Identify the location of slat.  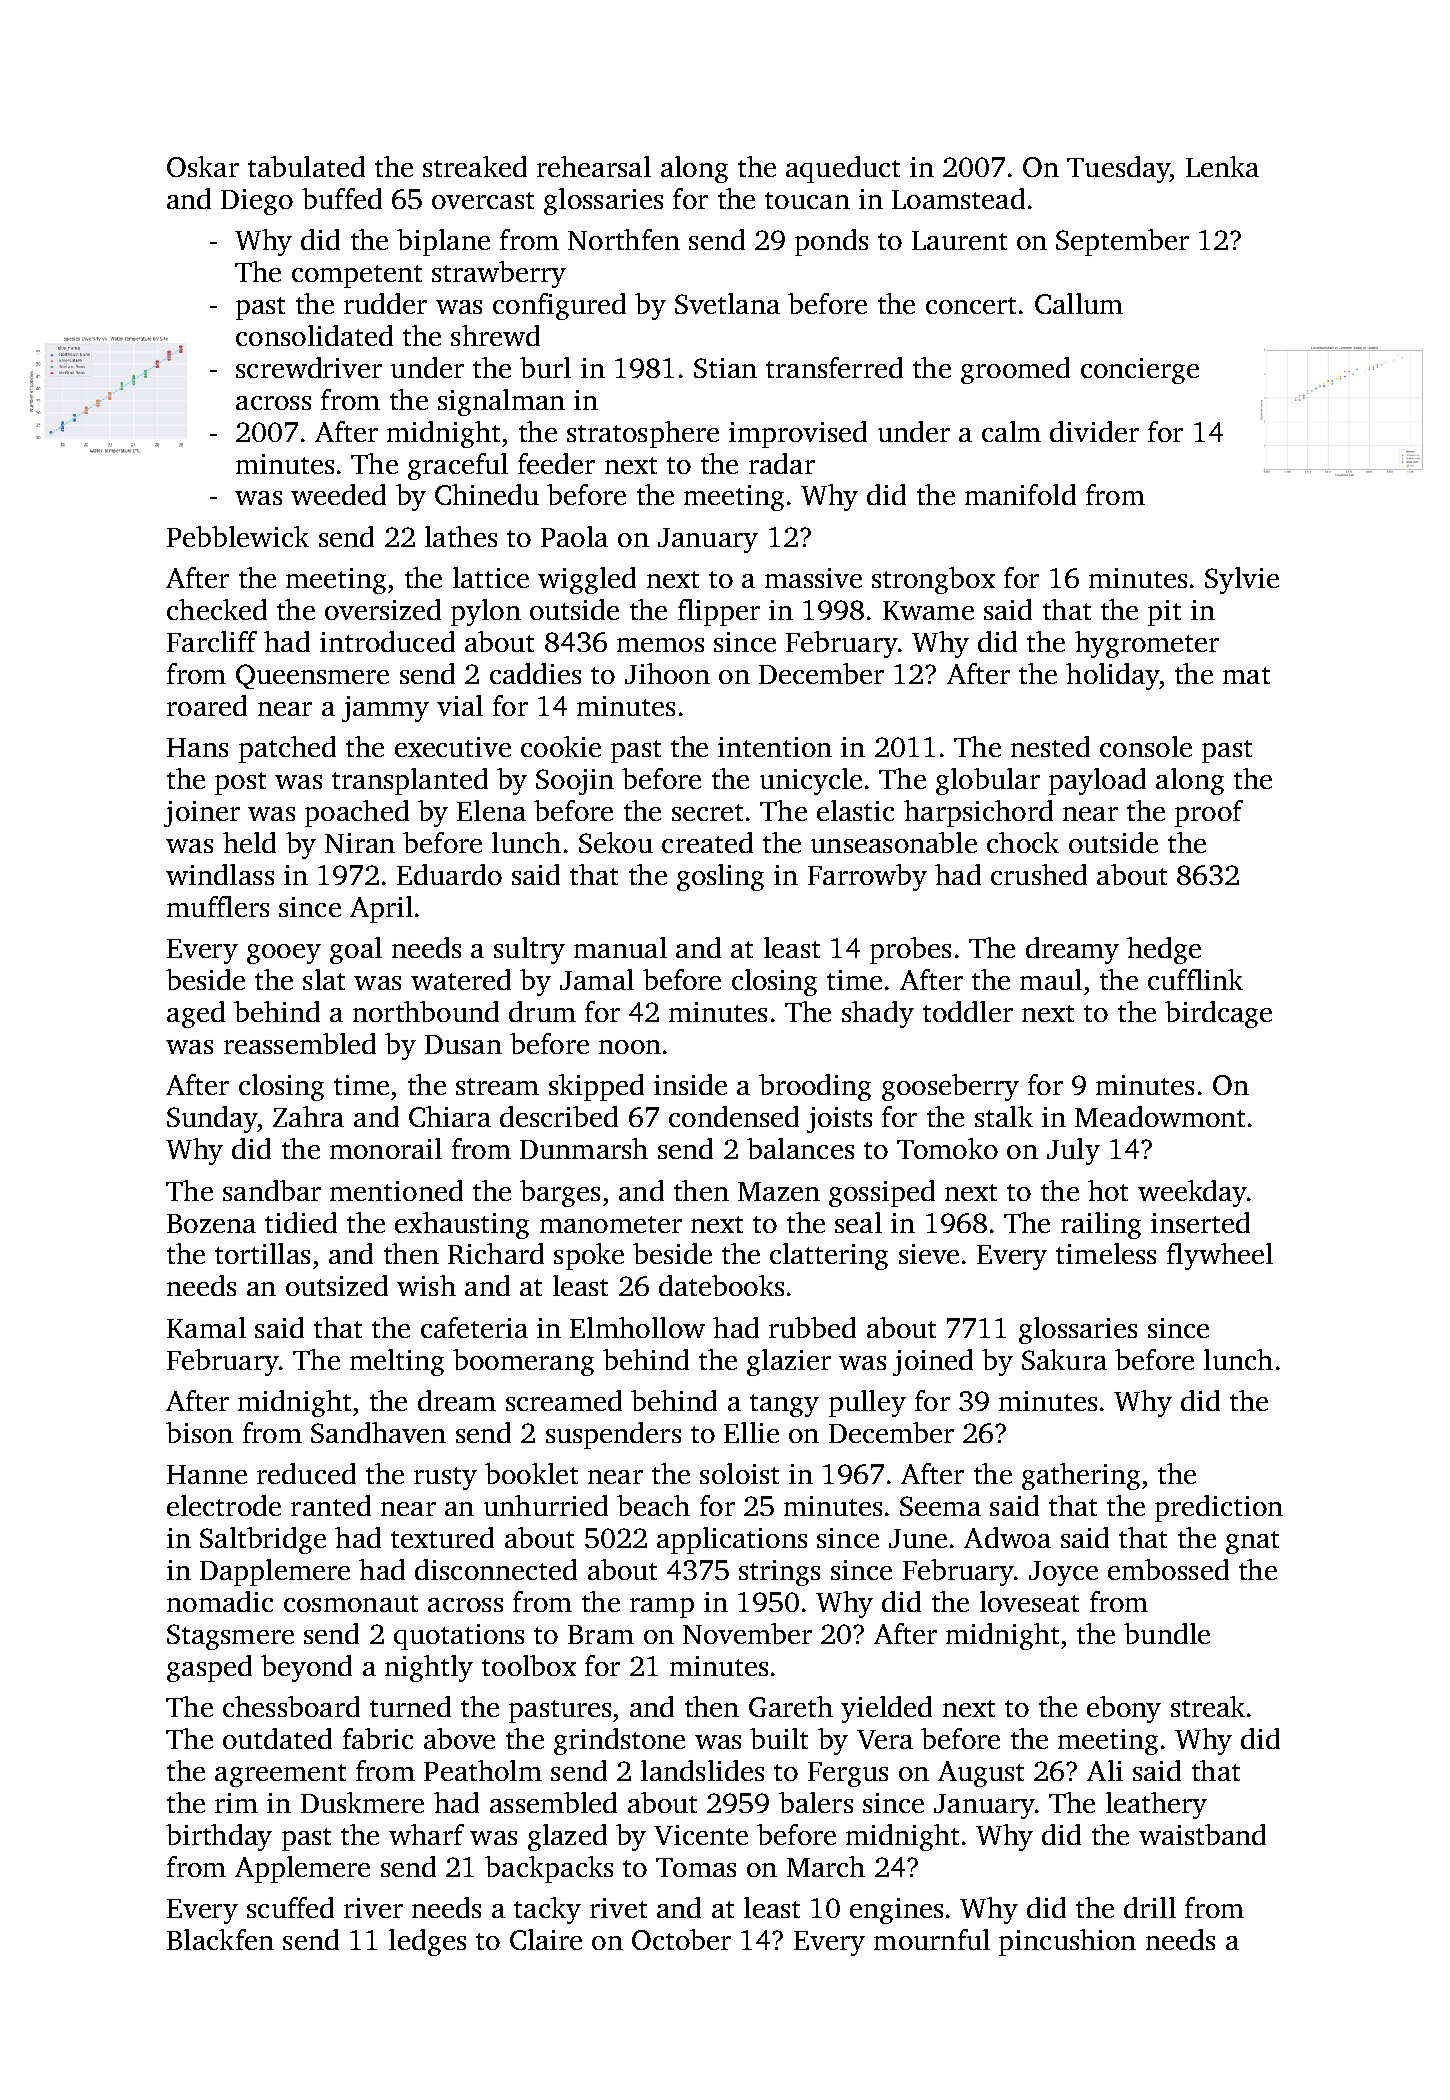
(324, 979).
